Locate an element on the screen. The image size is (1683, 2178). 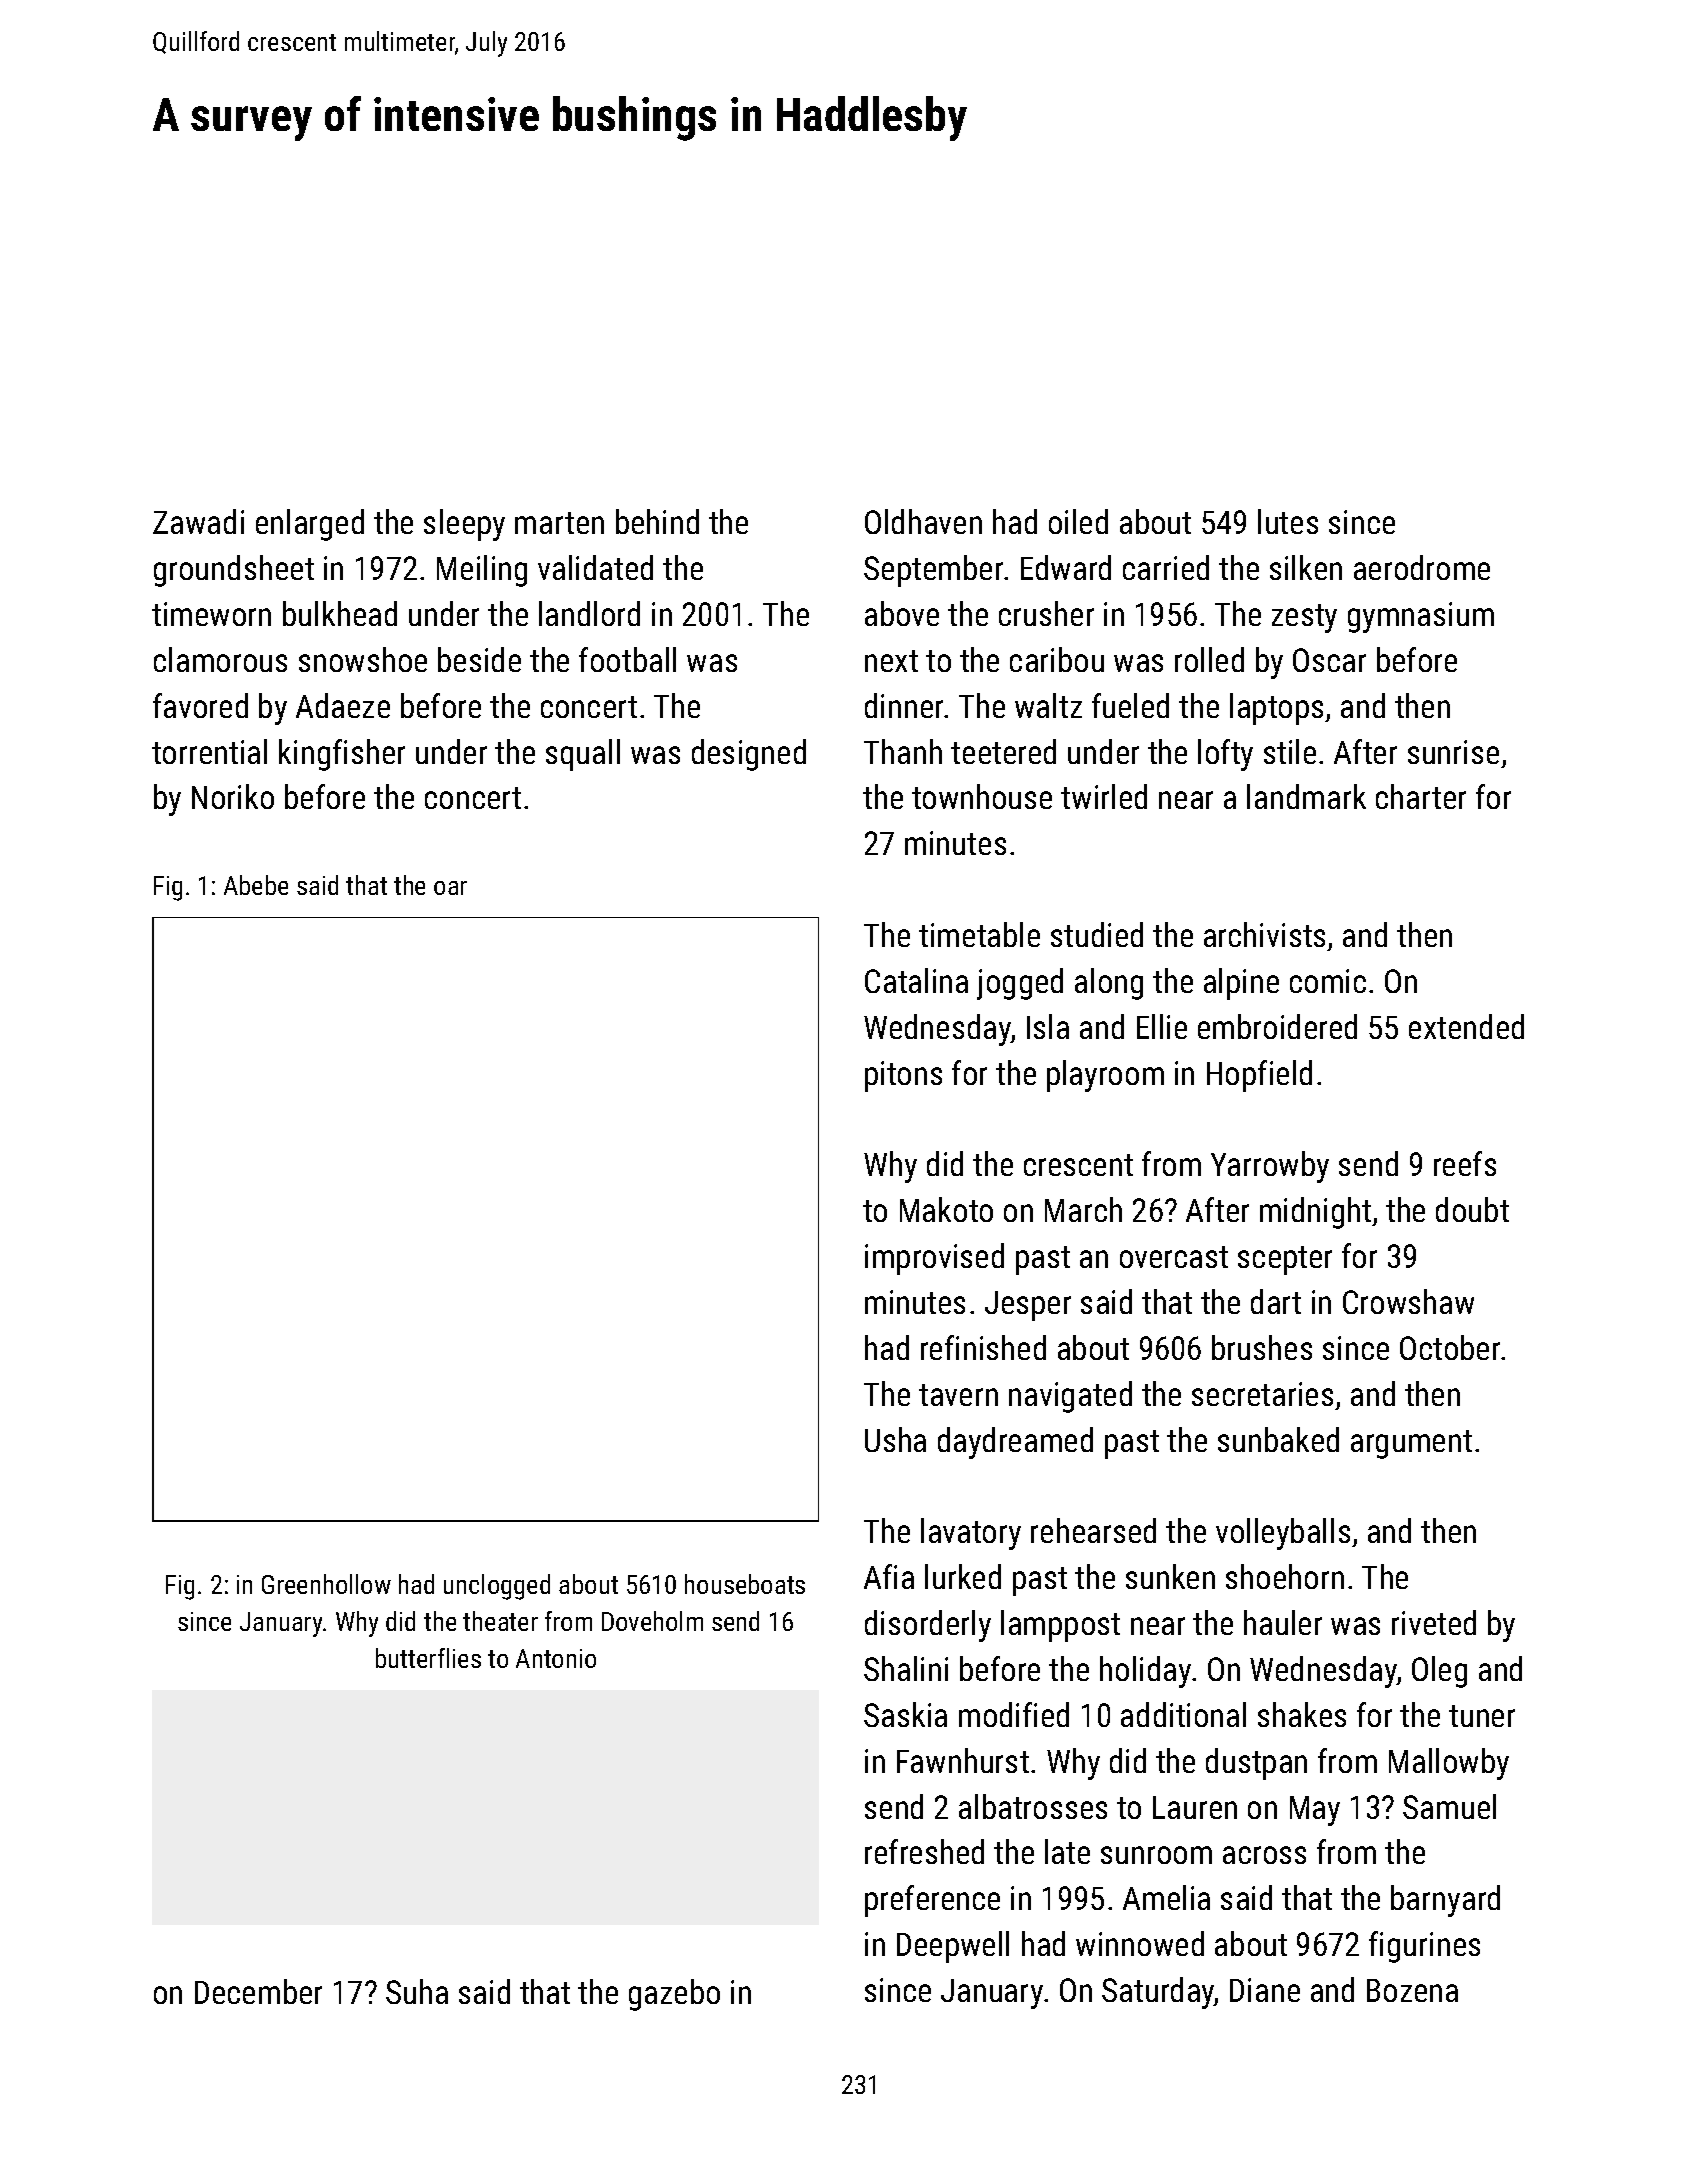
Catalina is located at coordinates (916, 980).
